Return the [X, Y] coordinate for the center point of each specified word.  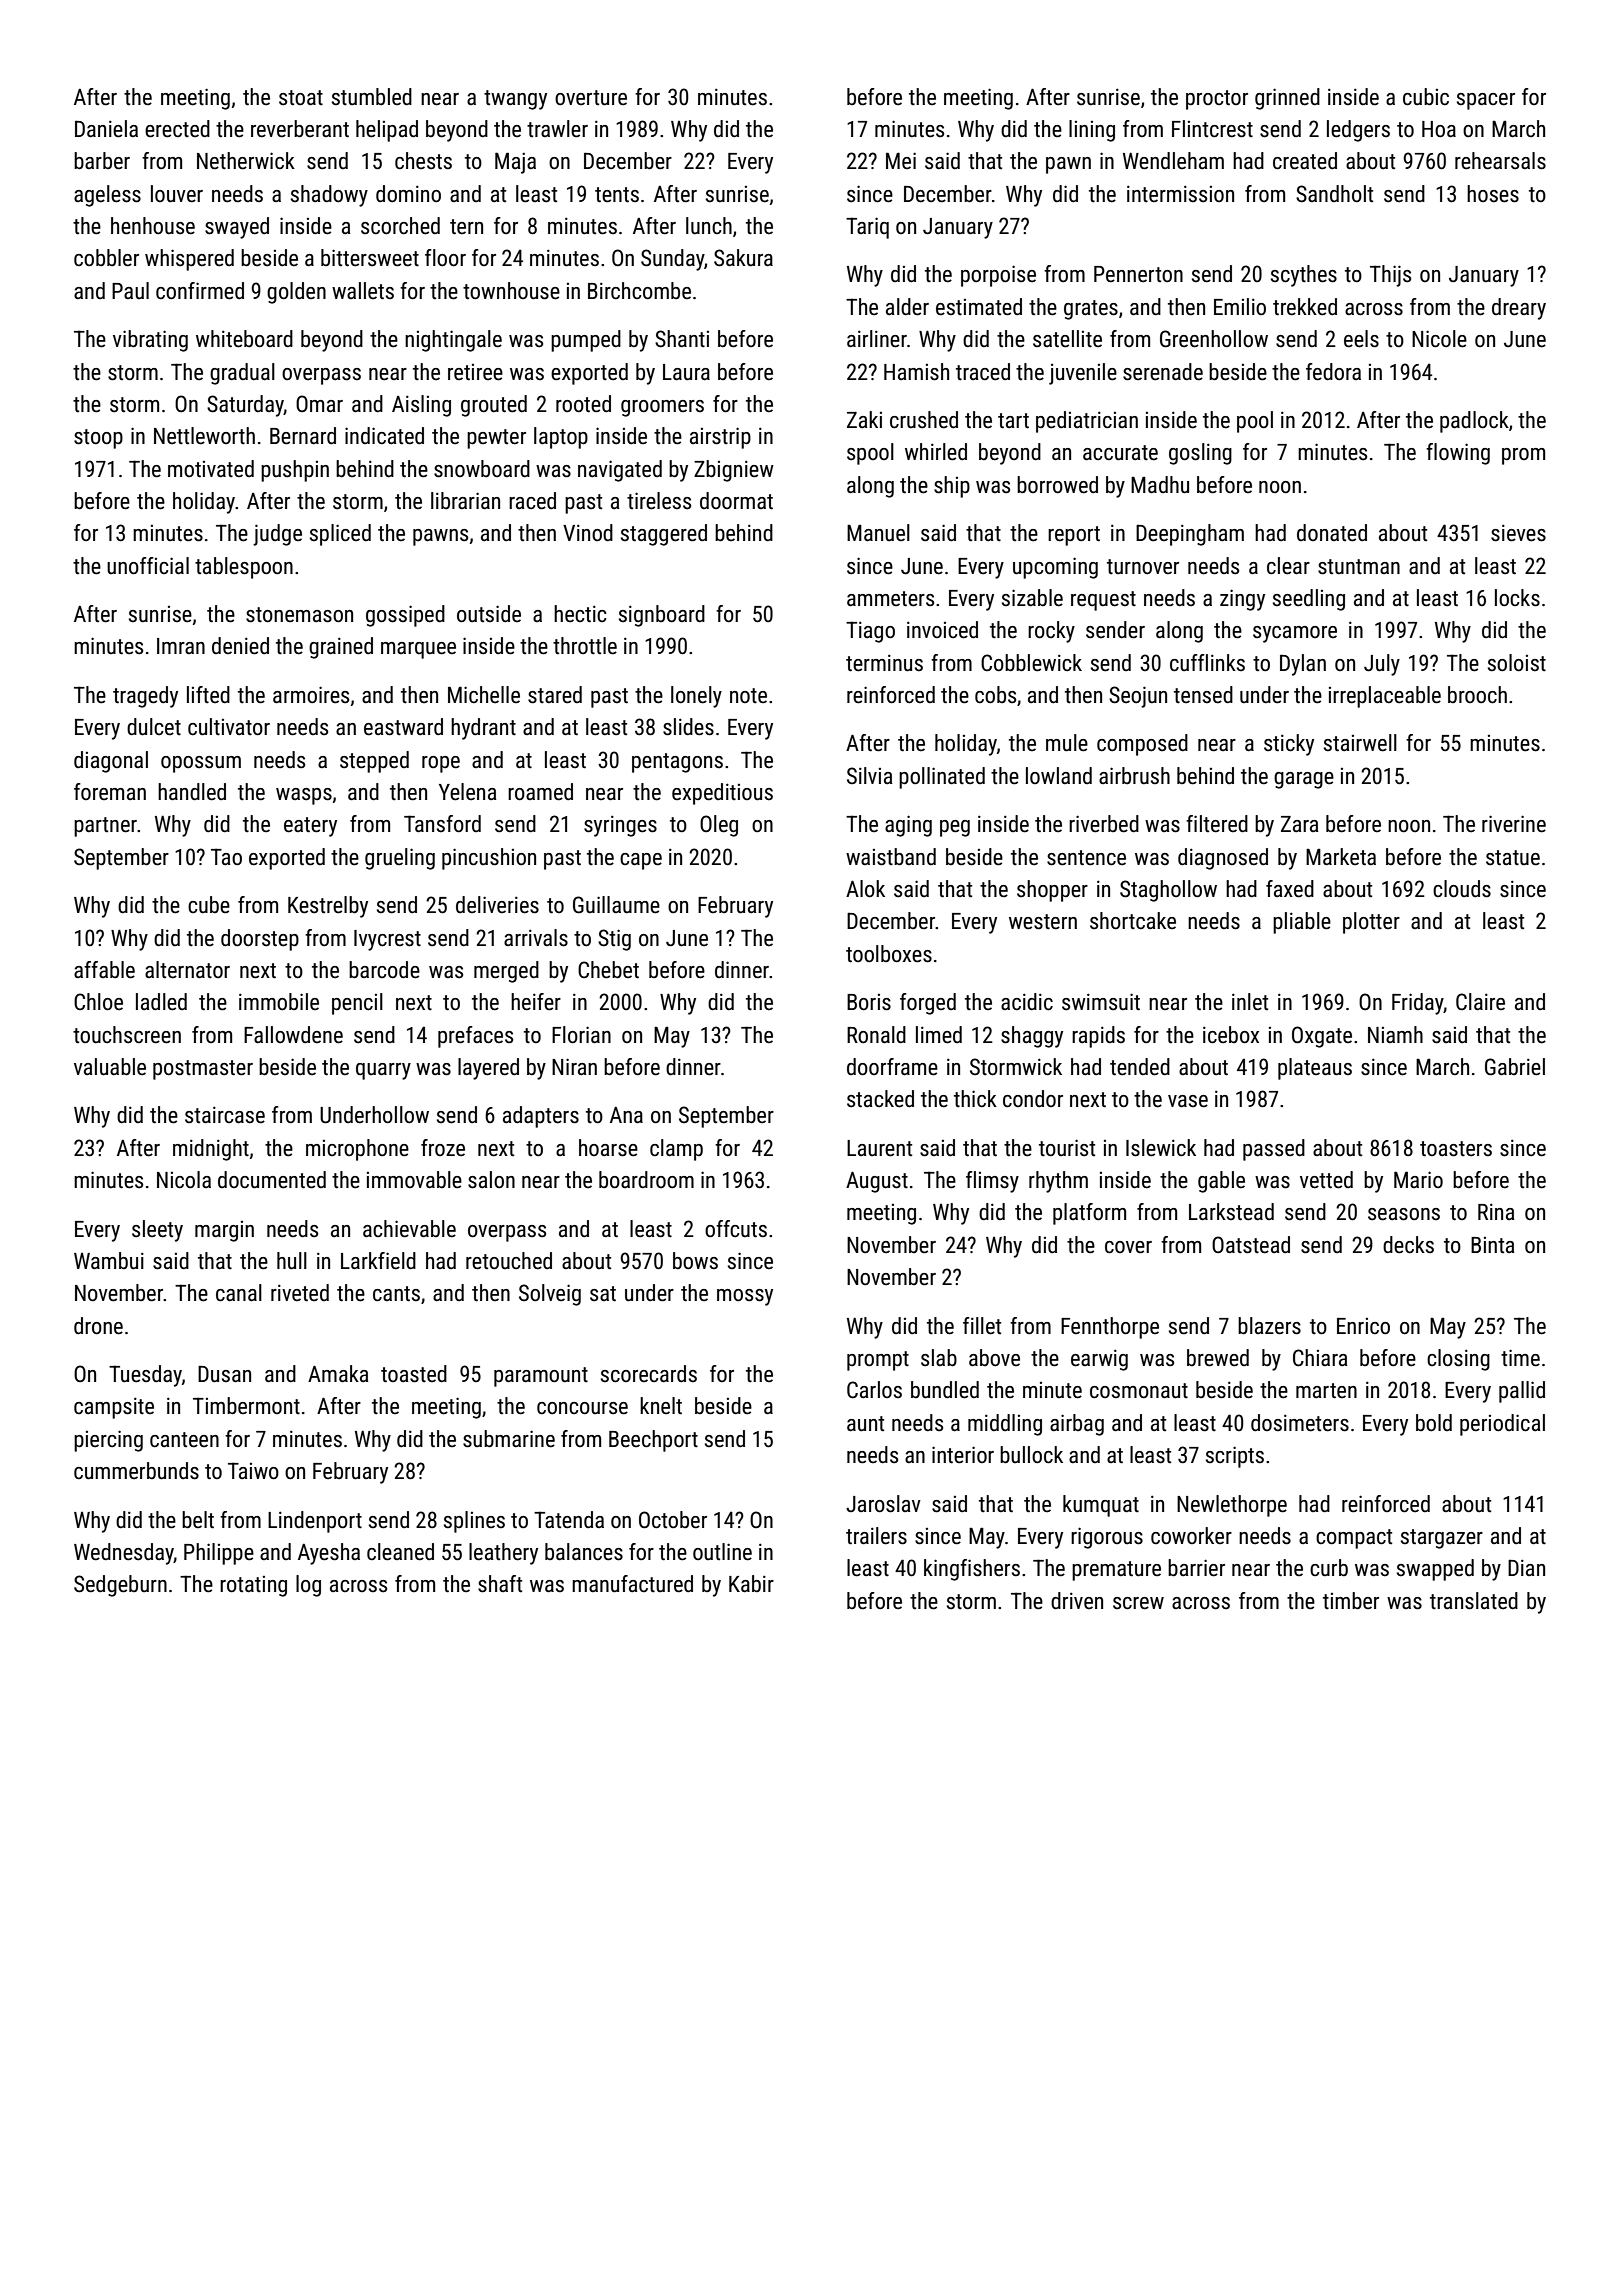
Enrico [1363, 1326]
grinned [1287, 99]
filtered [1217, 824]
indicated [384, 436]
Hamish [916, 372]
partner [105, 827]
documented [272, 1180]
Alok [865, 889]
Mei [901, 161]
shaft [500, 1584]
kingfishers [972, 1570]
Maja [515, 163]
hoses [1493, 194]
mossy [745, 1297]
